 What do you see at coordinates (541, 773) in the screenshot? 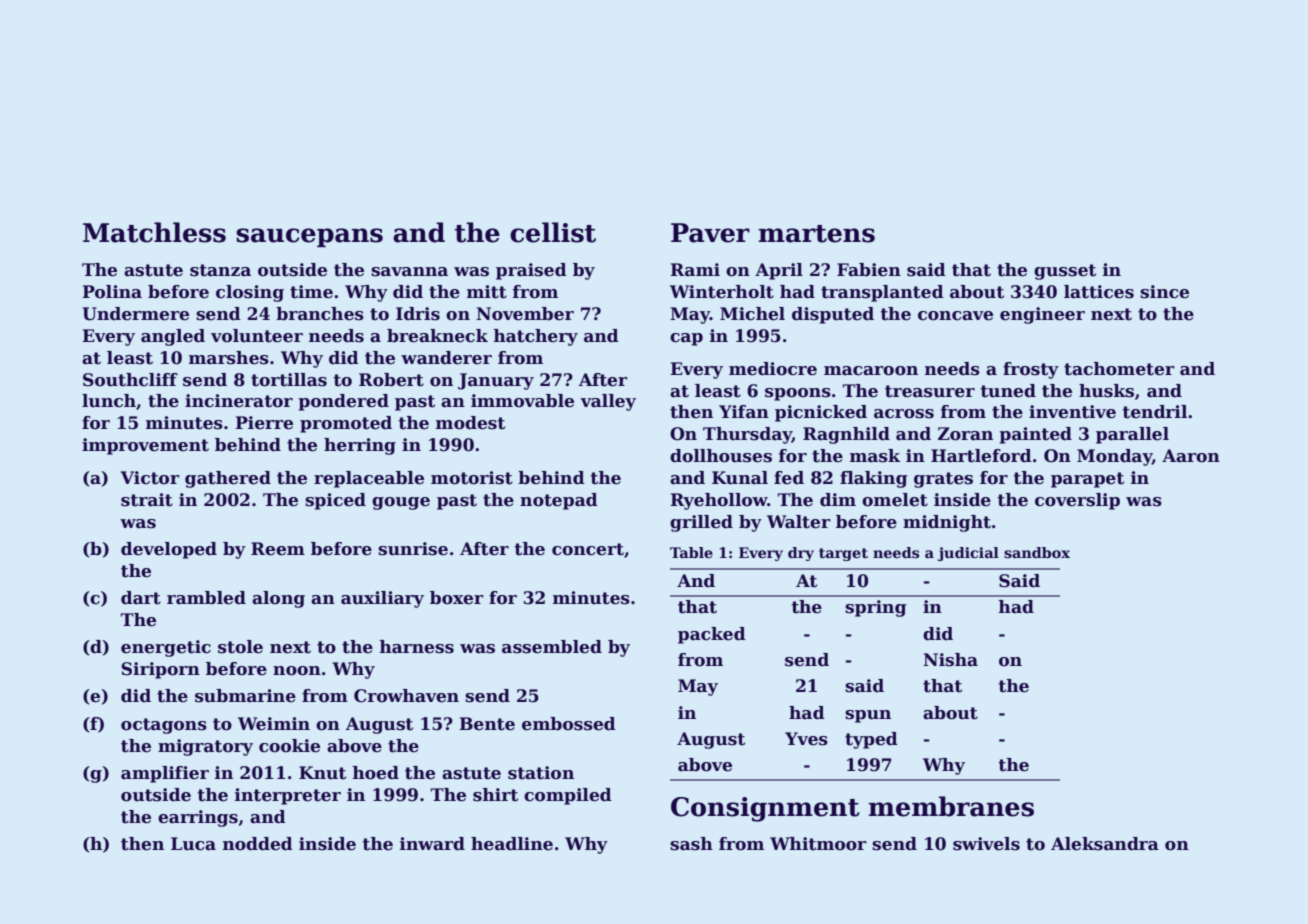
I see `station` at bounding box center [541, 773].
